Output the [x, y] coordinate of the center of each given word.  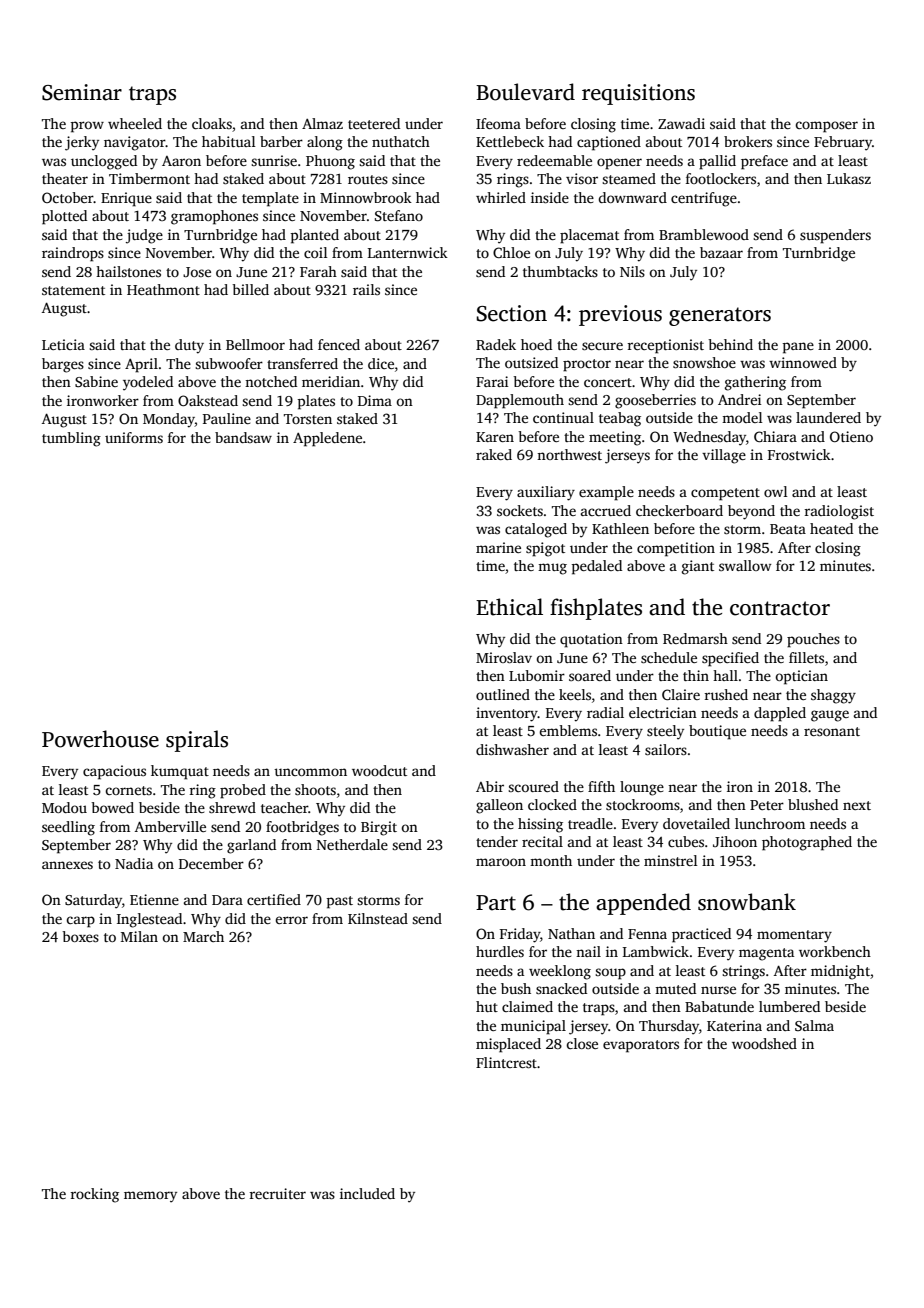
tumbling [71, 439]
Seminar [82, 92]
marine [498, 547]
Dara [227, 900]
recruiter [277, 1193]
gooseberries [655, 401]
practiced [701, 935]
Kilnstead [378, 918]
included [367, 1193]
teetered [374, 123]
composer [826, 127]
